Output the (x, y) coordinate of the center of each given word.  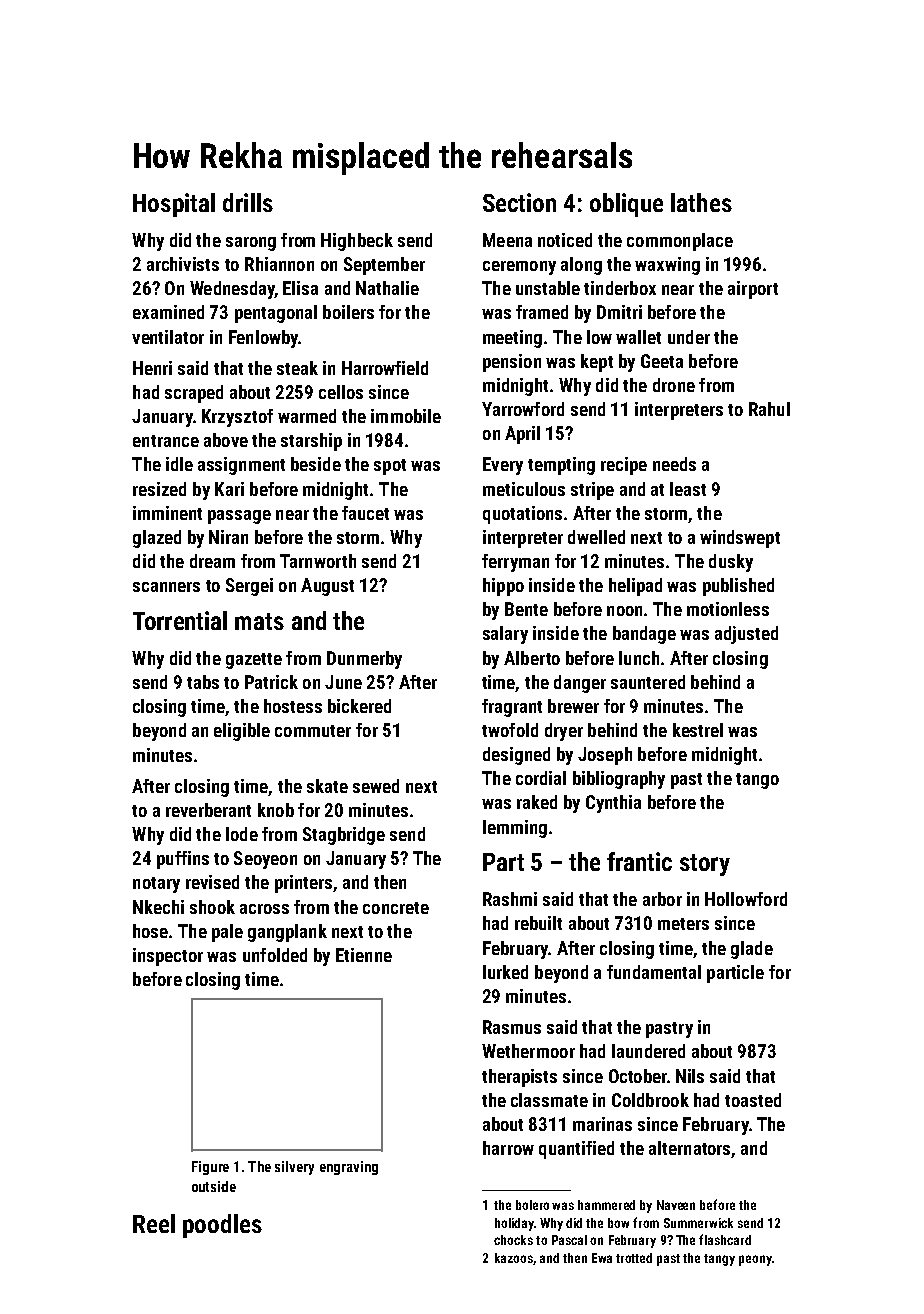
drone (674, 385)
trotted (634, 1258)
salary (505, 635)
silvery (294, 1168)
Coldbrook (650, 1100)
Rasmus (512, 1027)
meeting (512, 339)
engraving (349, 1168)
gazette (254, 661)
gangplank (287, 933)
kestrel (698, 730)
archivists (183, 264)
